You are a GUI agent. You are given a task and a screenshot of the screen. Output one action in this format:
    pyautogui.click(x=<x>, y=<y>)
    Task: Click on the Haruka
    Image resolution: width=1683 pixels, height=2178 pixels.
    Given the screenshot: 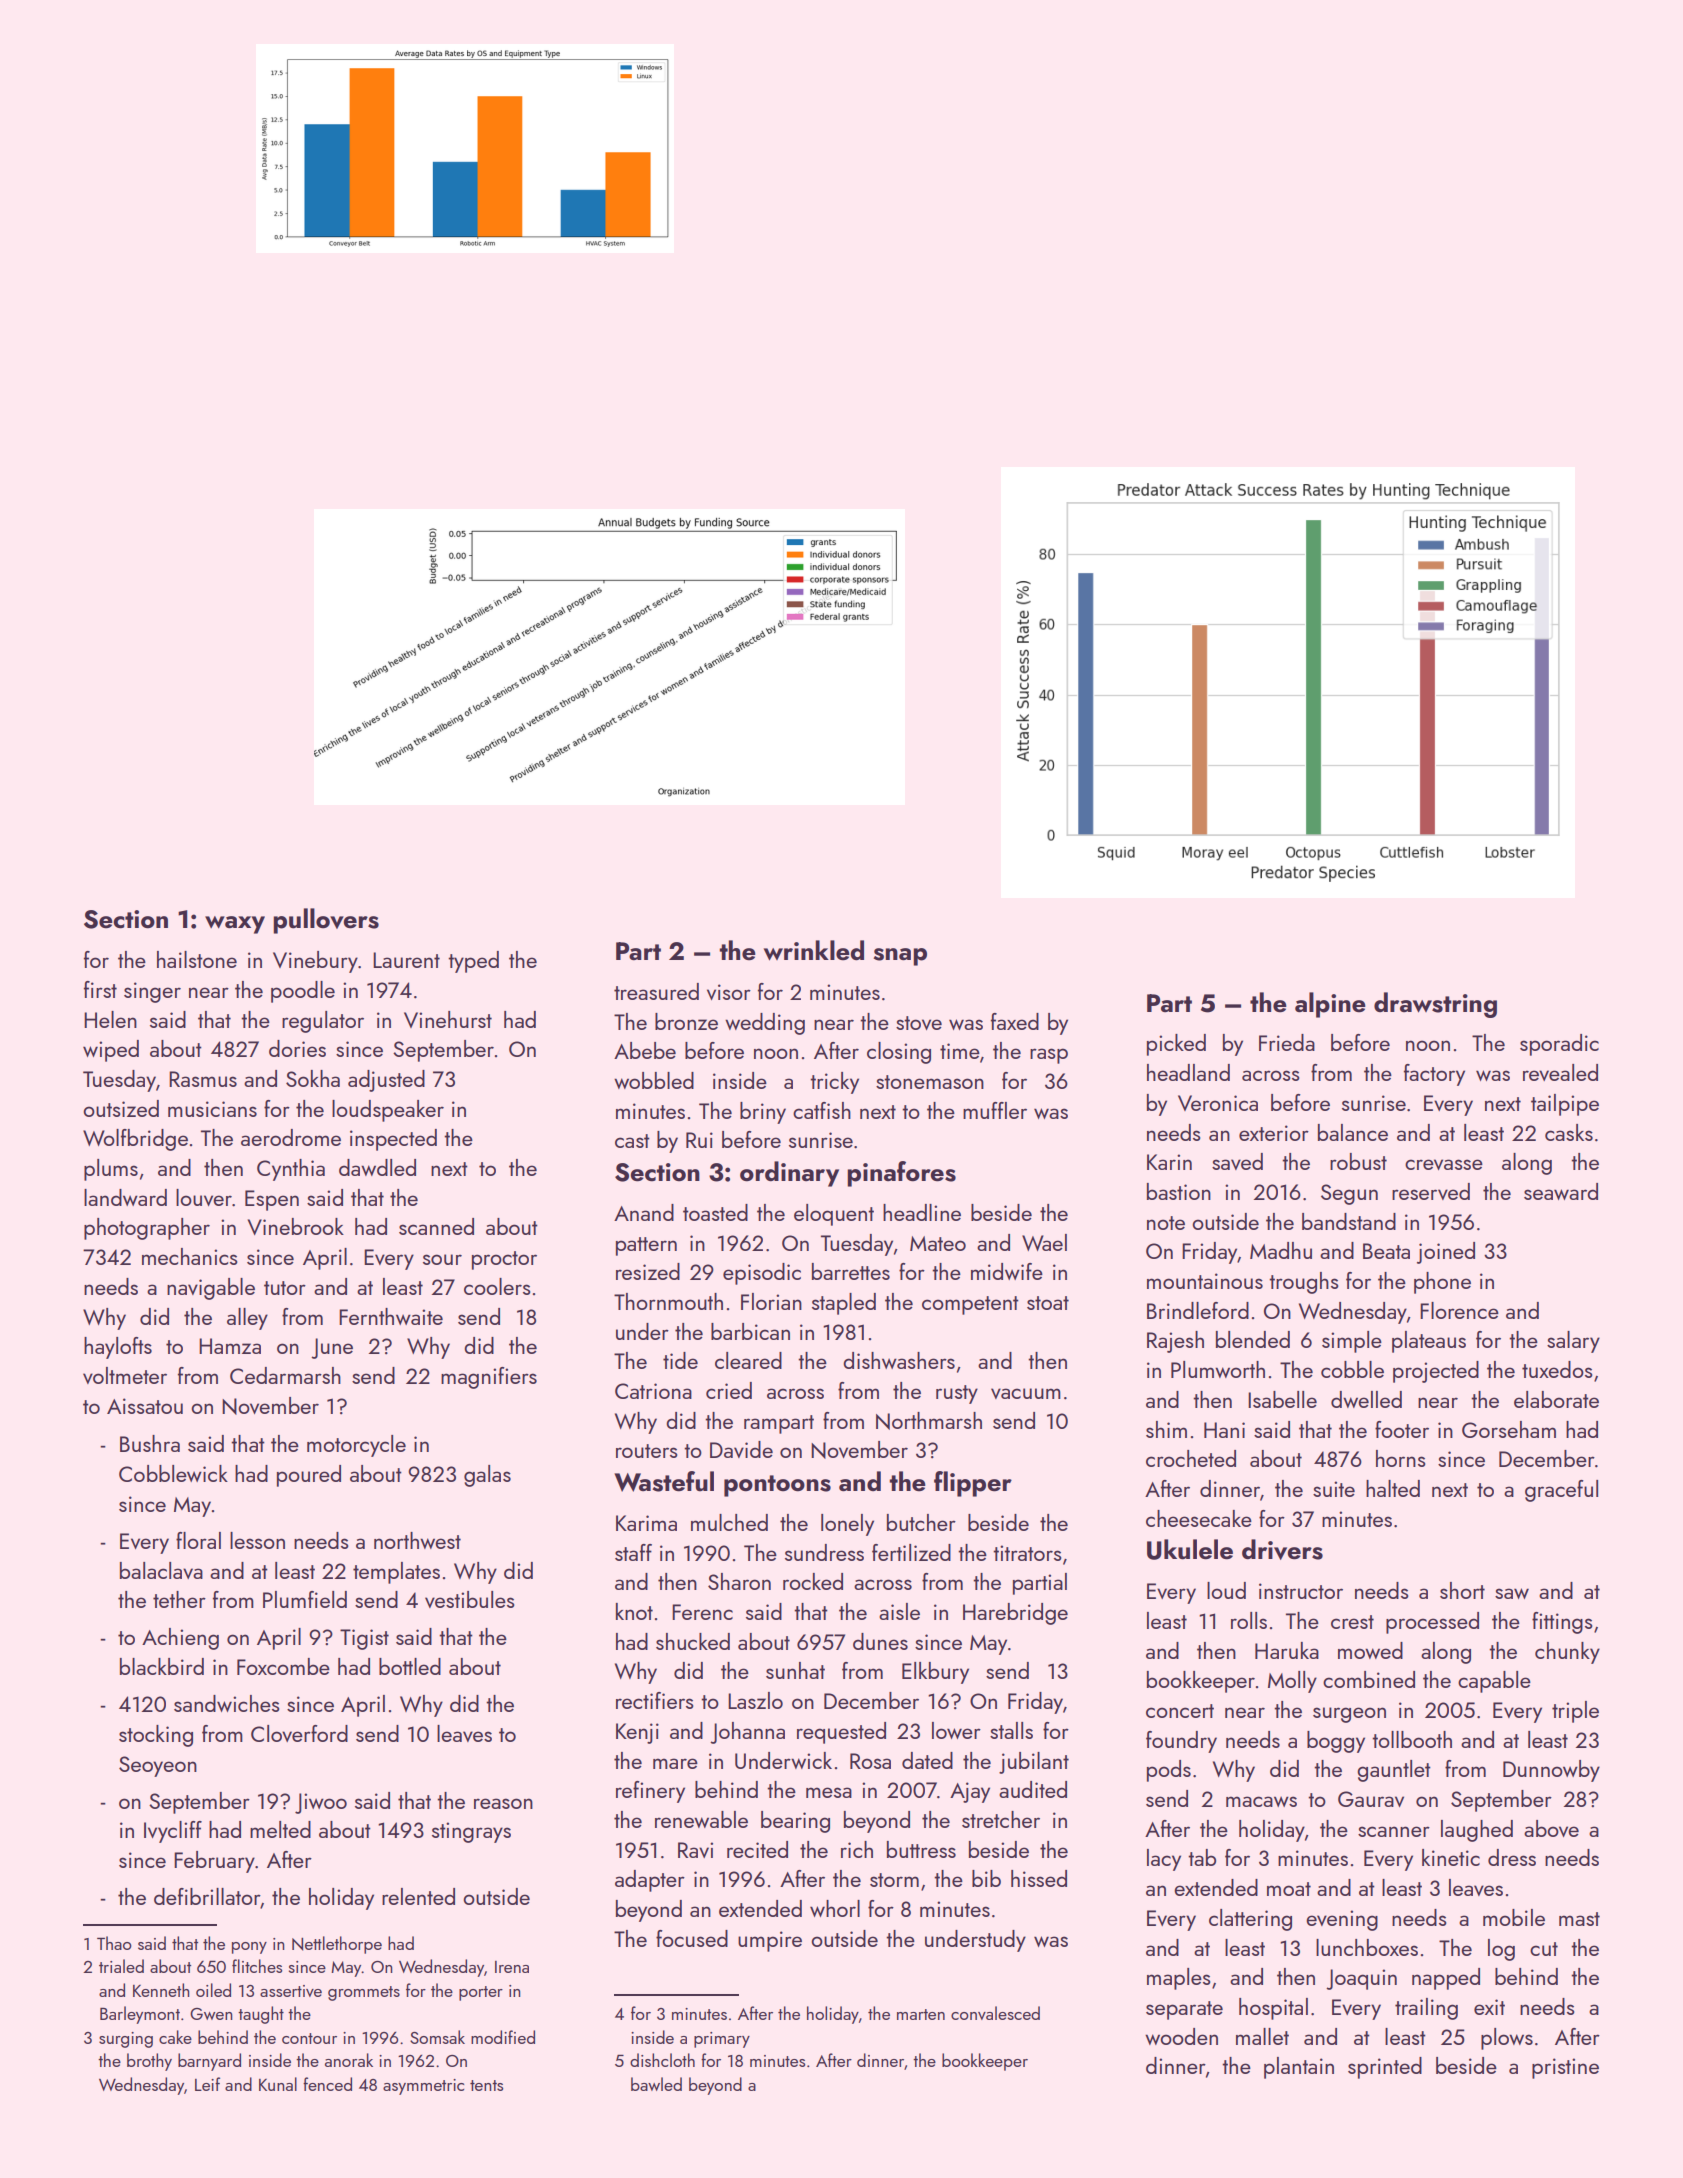 What is the action you would take?
    pyautogui.click(x=1287, y=1650)
